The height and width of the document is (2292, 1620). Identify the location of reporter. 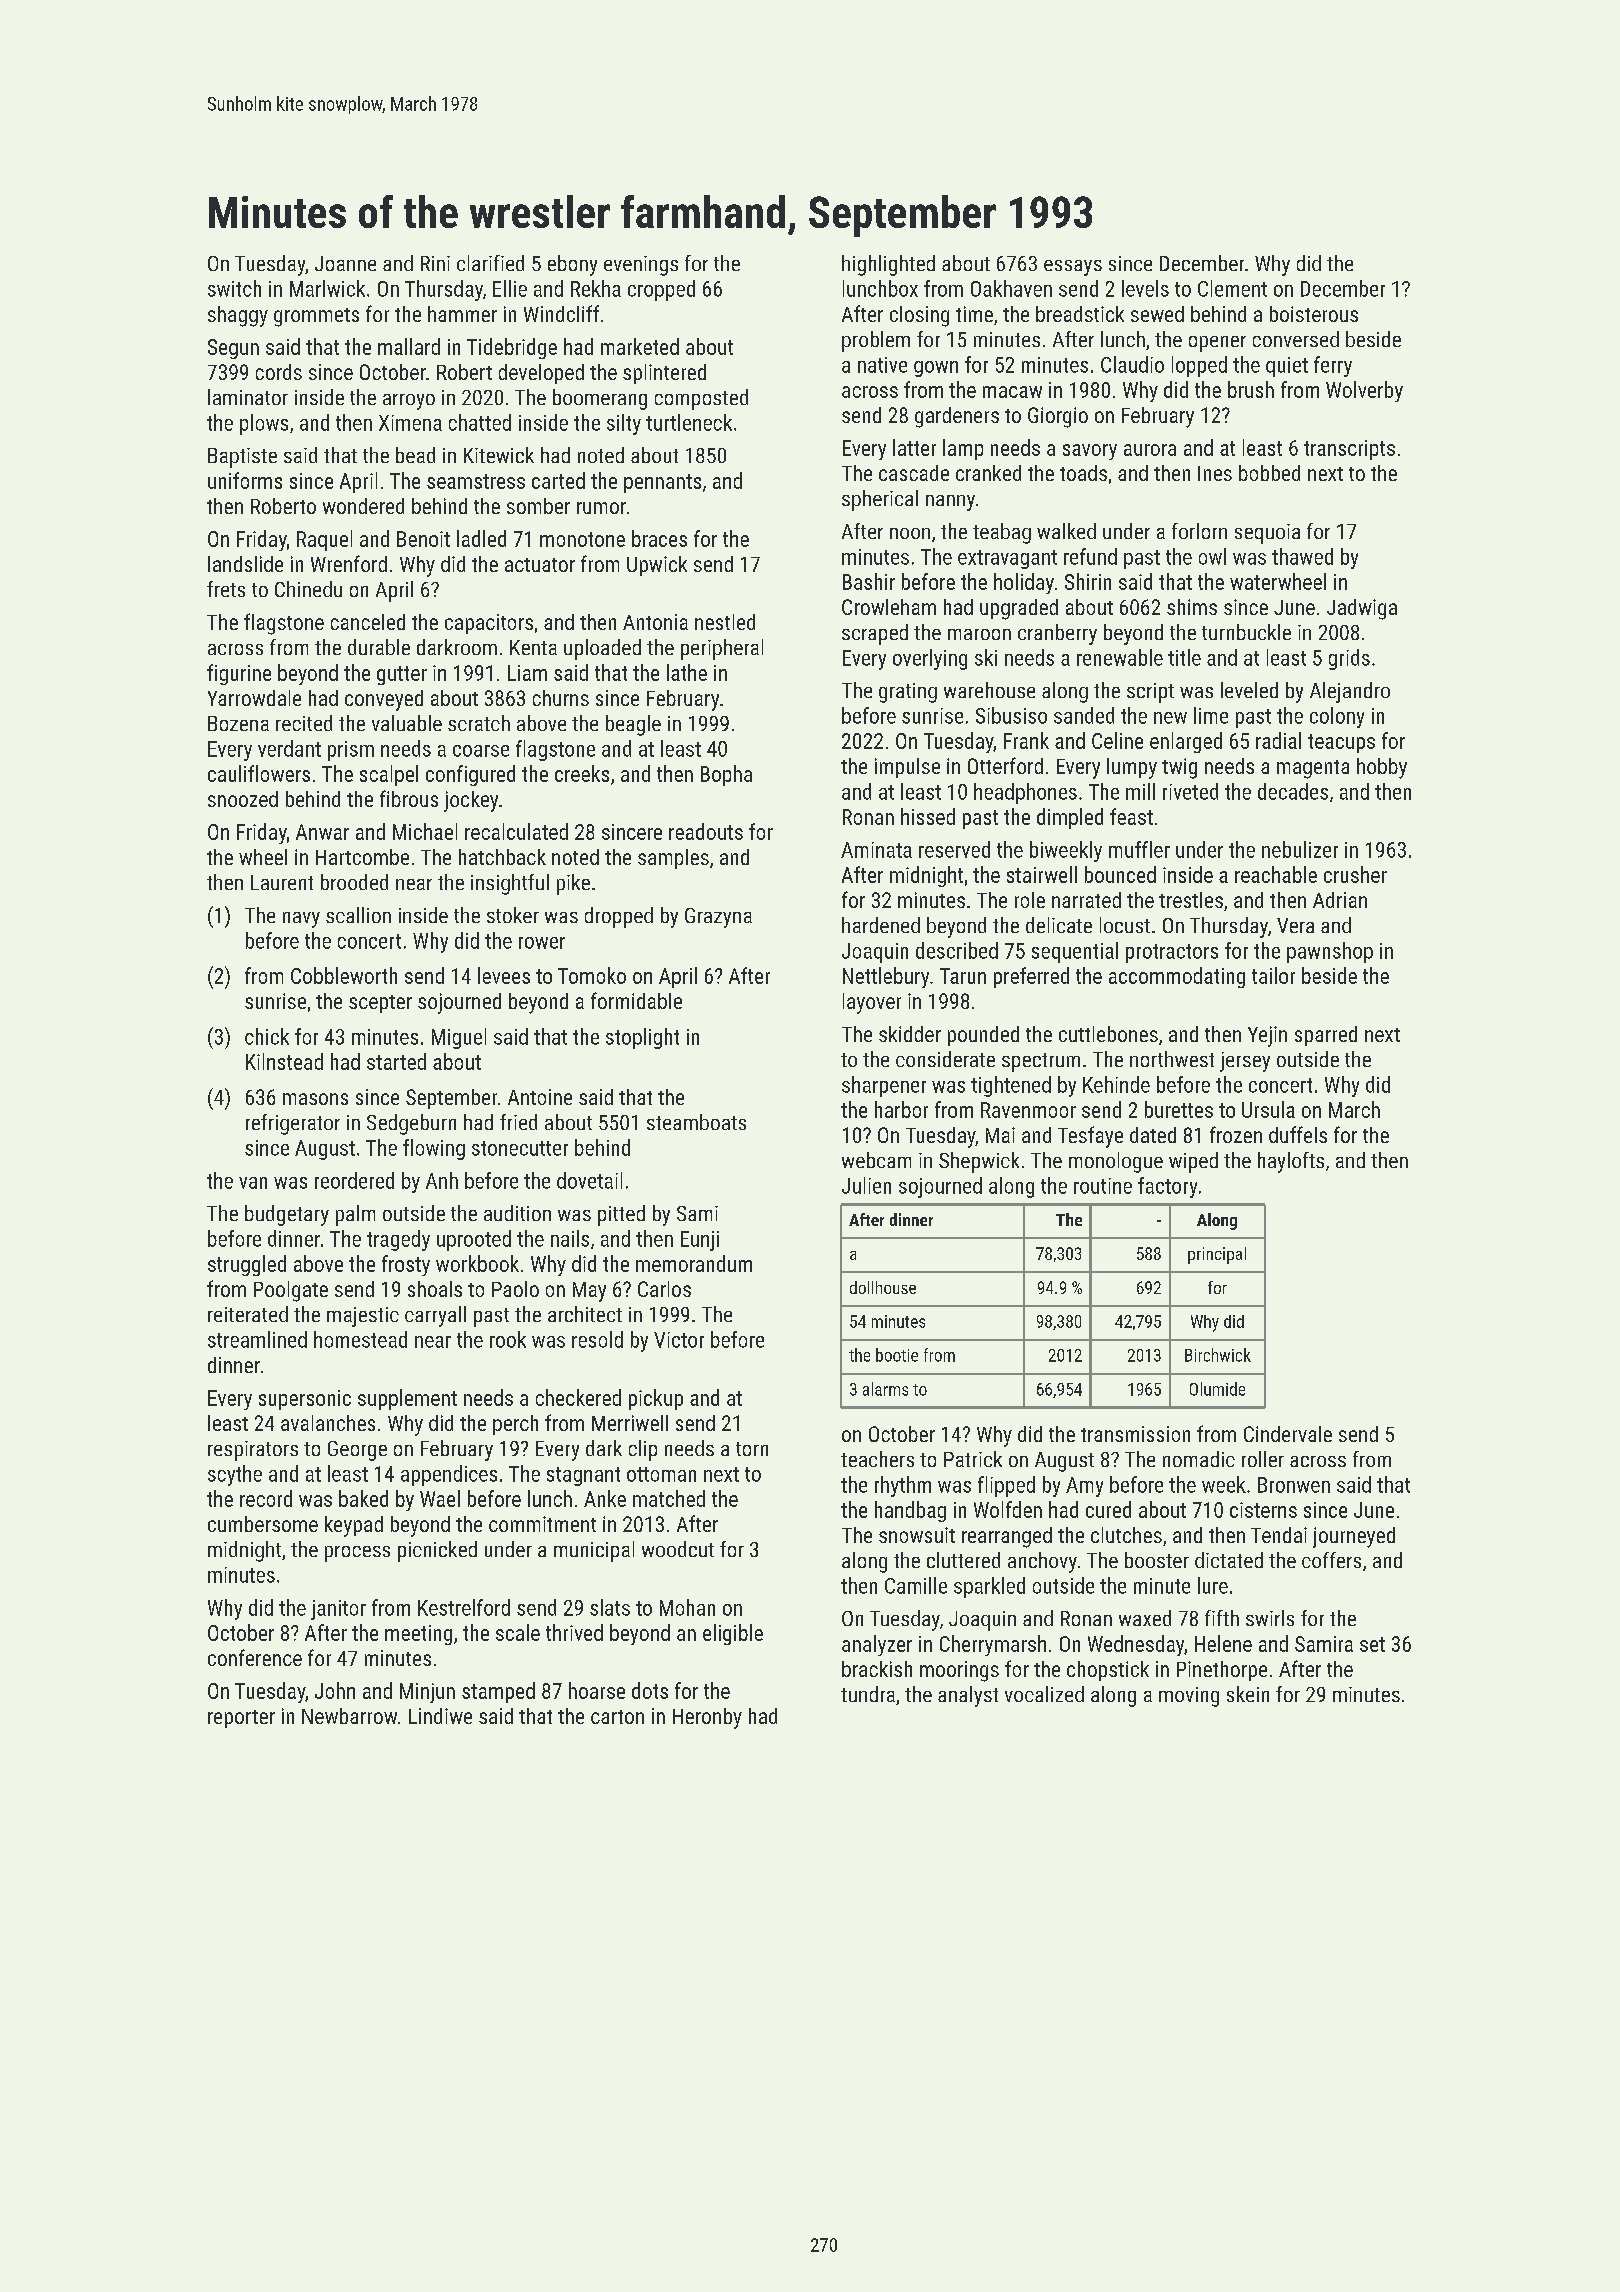
(241, 1719).
